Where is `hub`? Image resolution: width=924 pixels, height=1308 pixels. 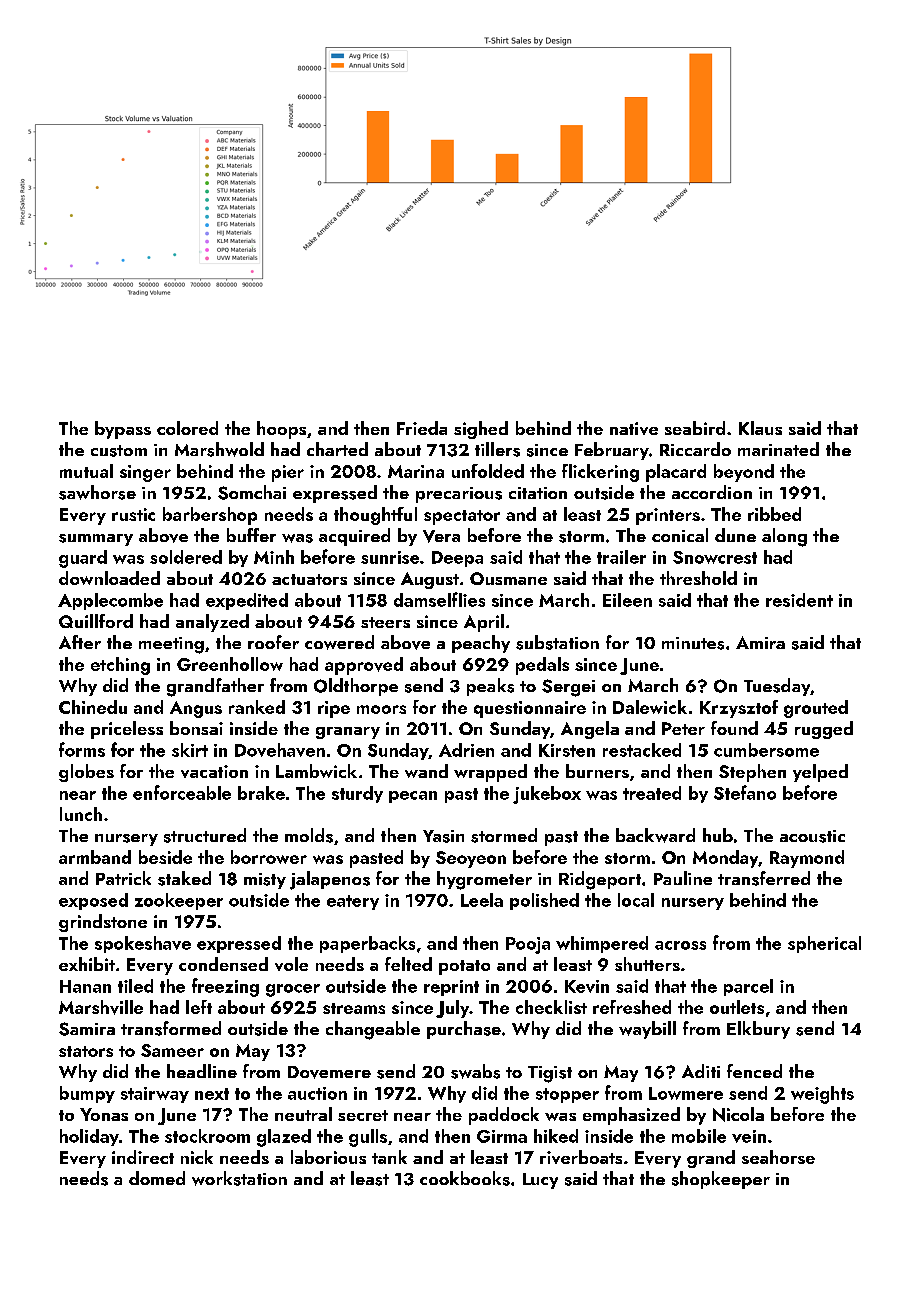 hub is located at coordinates (718, 835).
